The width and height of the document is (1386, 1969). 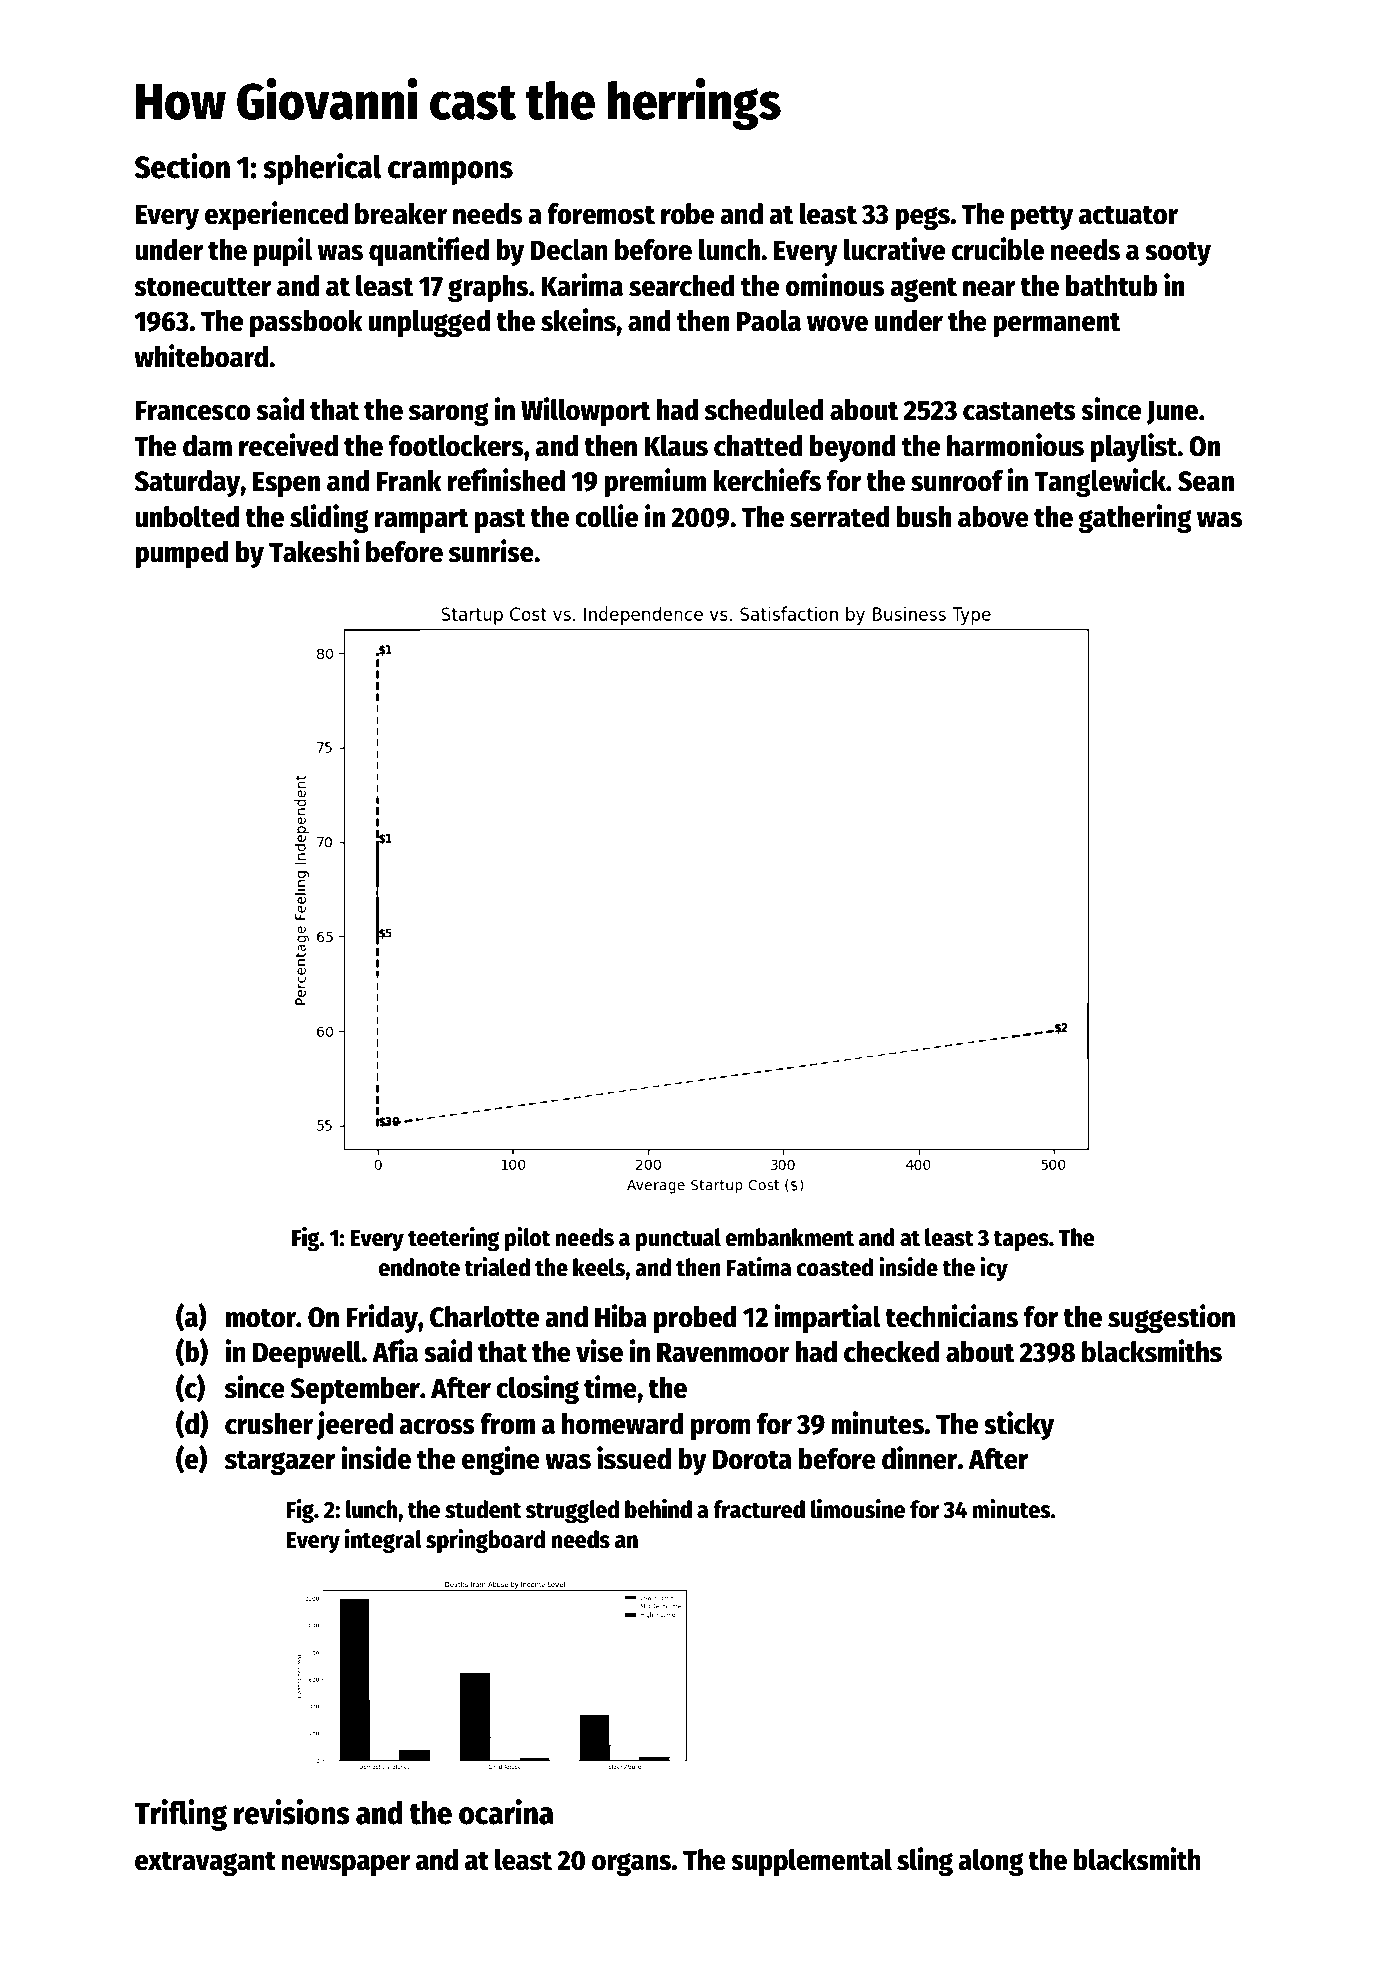 What do you see at coordinates (920, 1458) in the document?
I see `dinner` at bounding box center [920, 1458].
